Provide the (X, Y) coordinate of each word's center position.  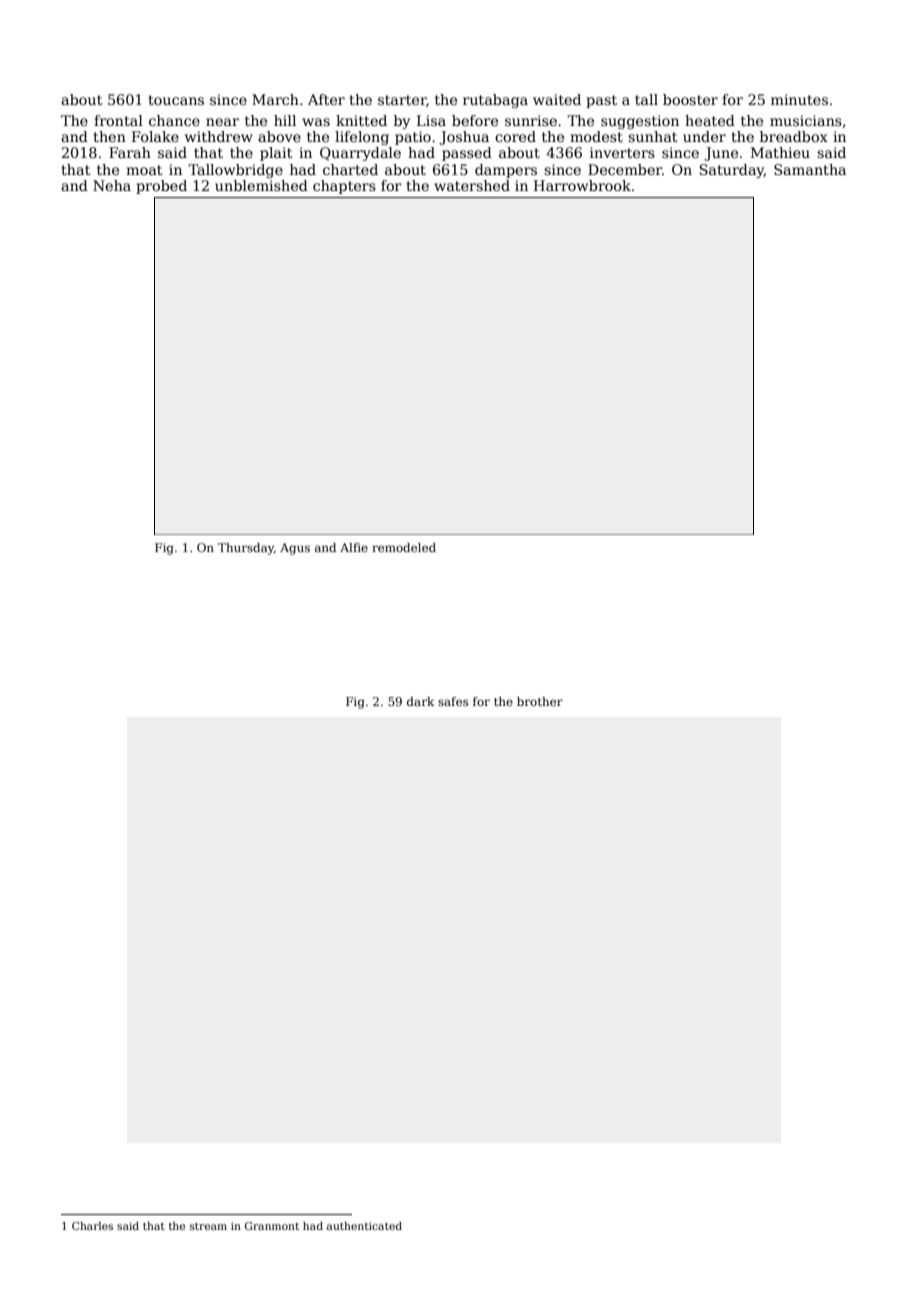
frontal (118, 120)
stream (208, 1226)
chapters (344, 187)
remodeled (404, 547)
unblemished (261, 185)
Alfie (354, 547)
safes (453, 701)
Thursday (246, 549)
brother (540, 701)
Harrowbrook (582, 185)
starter (402, 100)
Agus (295, 549)
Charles (92, 1225)
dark (420, 701)
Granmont (272, 1226)
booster (690, 99)
